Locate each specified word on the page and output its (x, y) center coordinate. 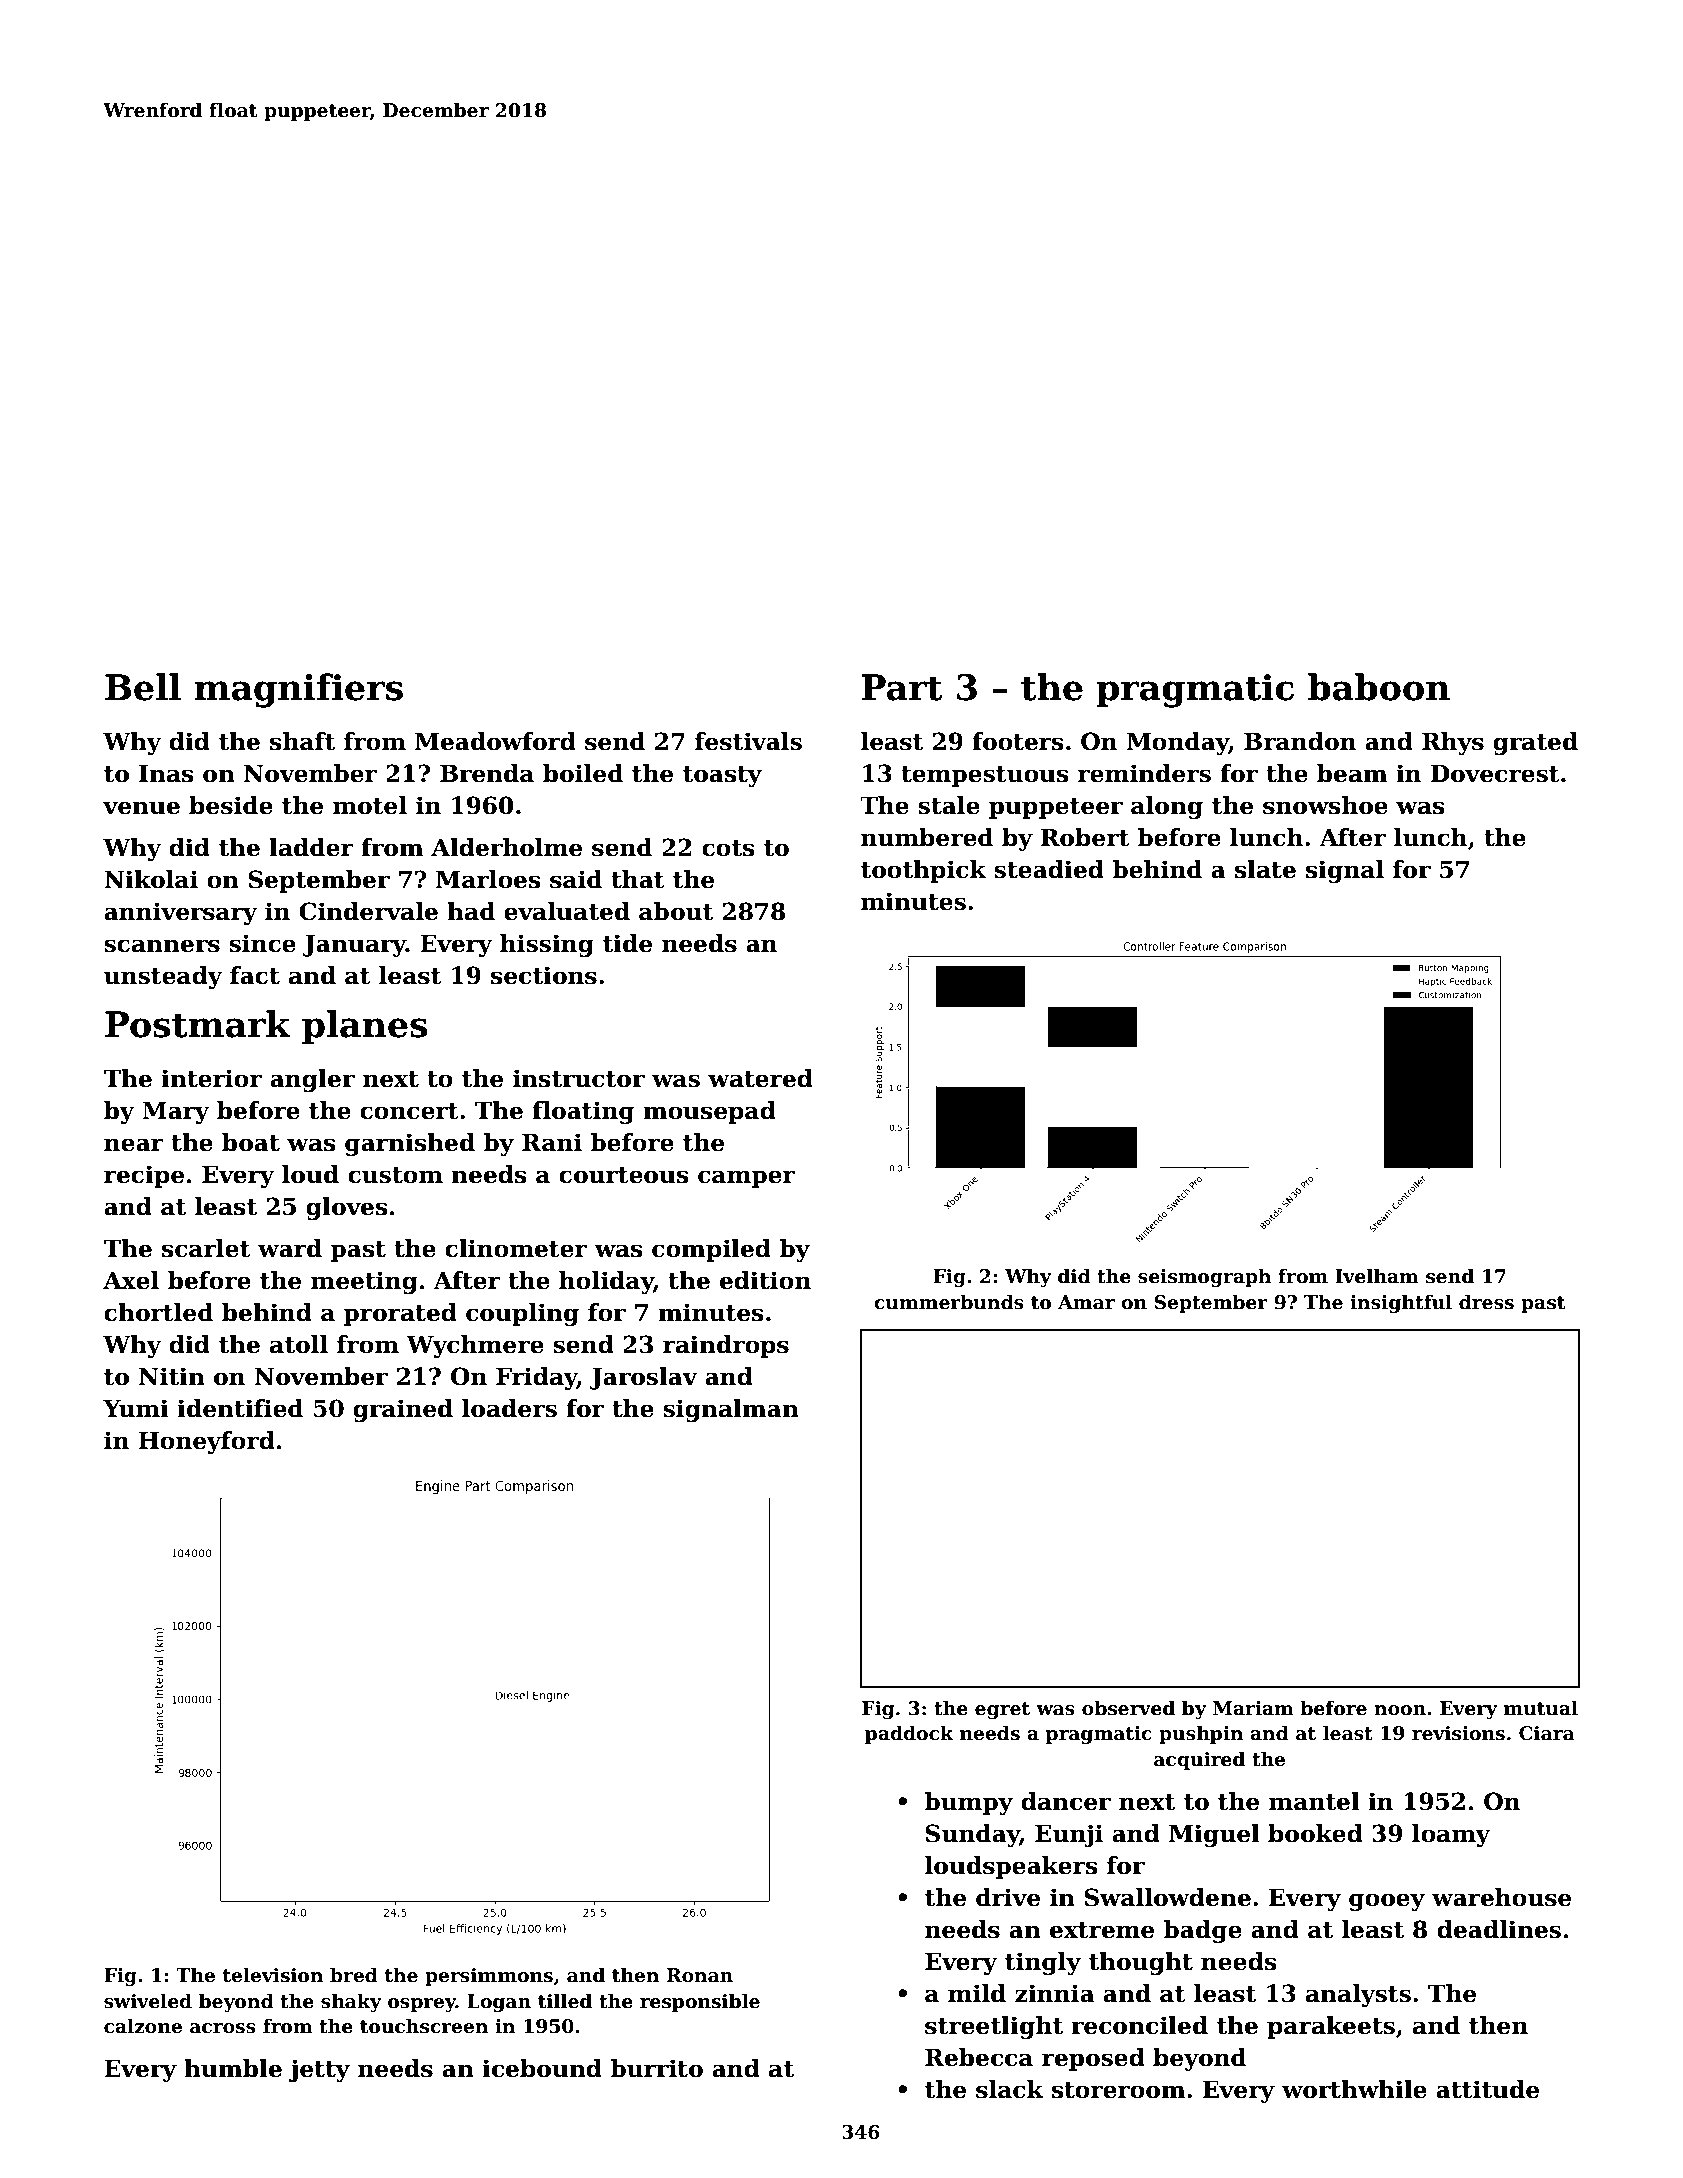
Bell (143, 687)
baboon (1379, 687)
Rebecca (979, 2057)
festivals (748, 741)
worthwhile (1354, 2089)
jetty (319, 2070)
